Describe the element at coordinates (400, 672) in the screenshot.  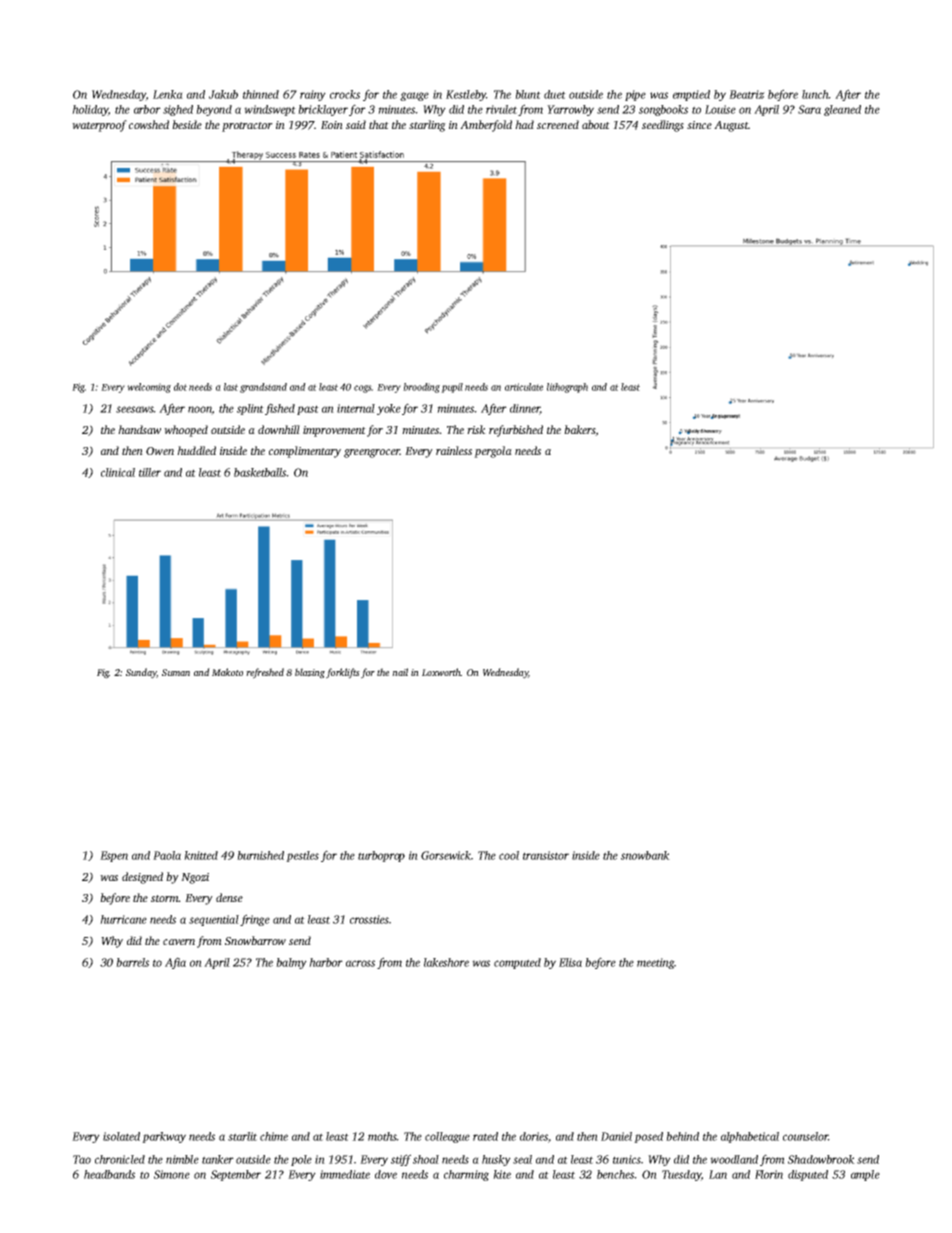
I see `nail` at that location.
